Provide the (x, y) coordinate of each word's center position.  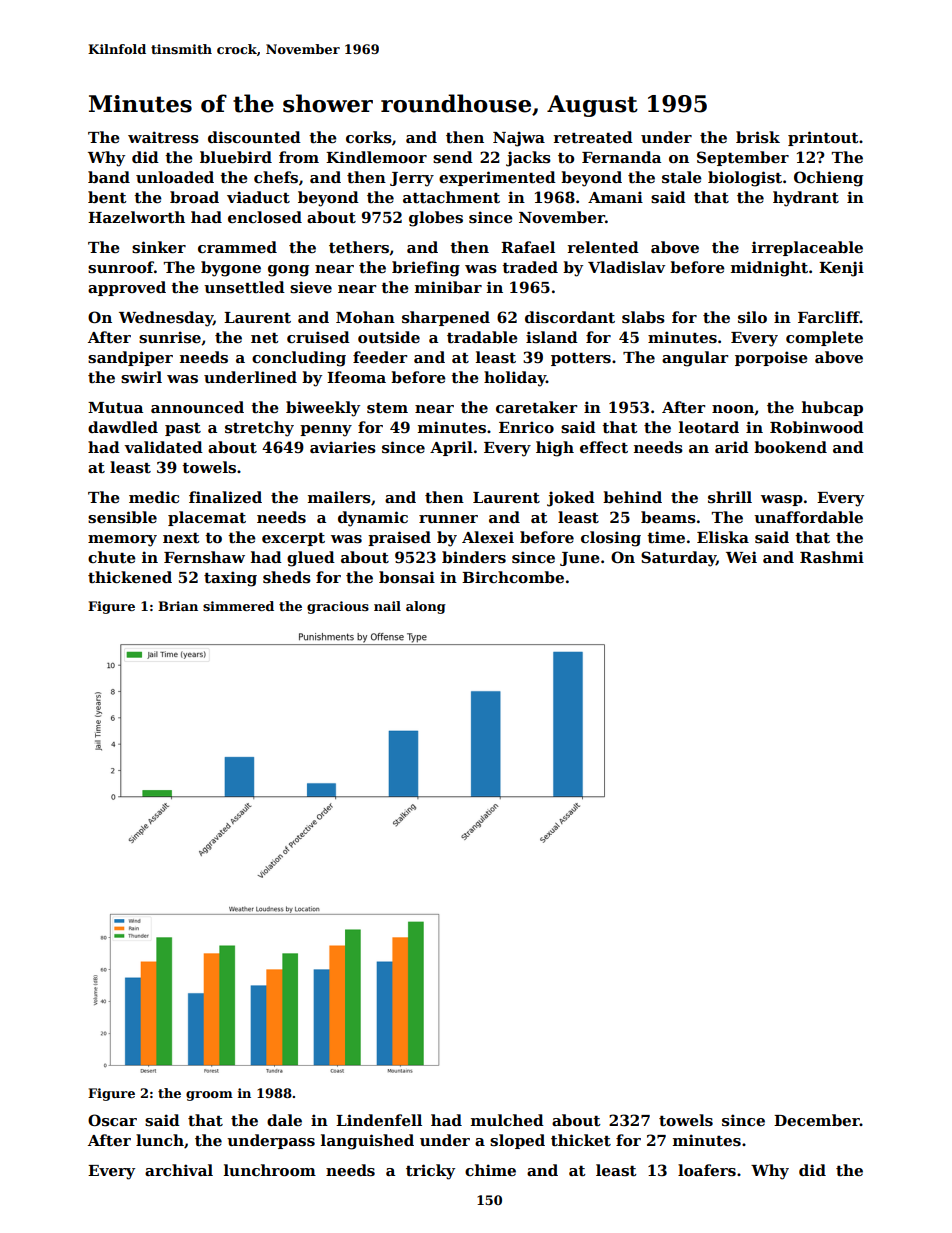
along (426, 607)
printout (823, 138)
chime (490, 1170)
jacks (528, 159)
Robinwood (817, 427)
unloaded (175, 177)
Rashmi (832, 557)
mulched (507, 1120)
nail (387, 606)
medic (154, 497)
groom (209, 1096)
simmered (238, 606)
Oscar (112, 1120)
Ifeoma (356, 377)
